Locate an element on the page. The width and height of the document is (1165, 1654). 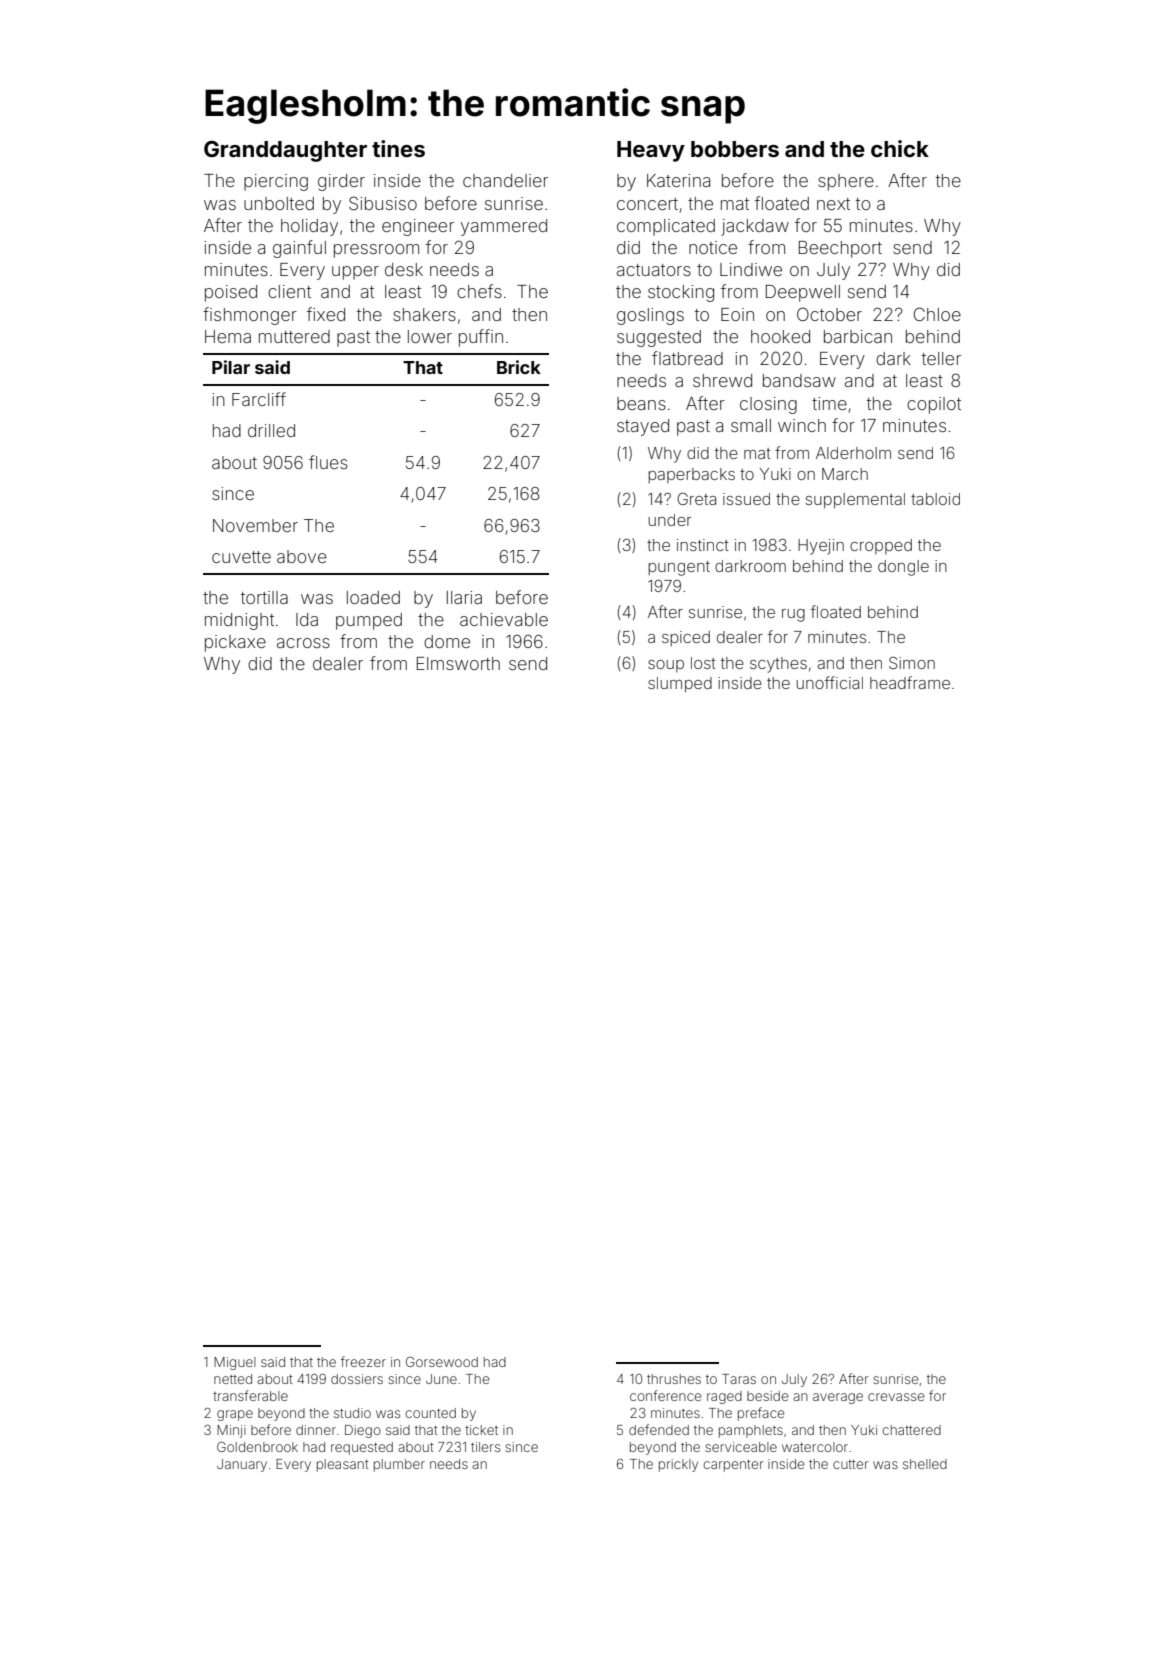
pickaxe is located at coordinates (235, 643).
